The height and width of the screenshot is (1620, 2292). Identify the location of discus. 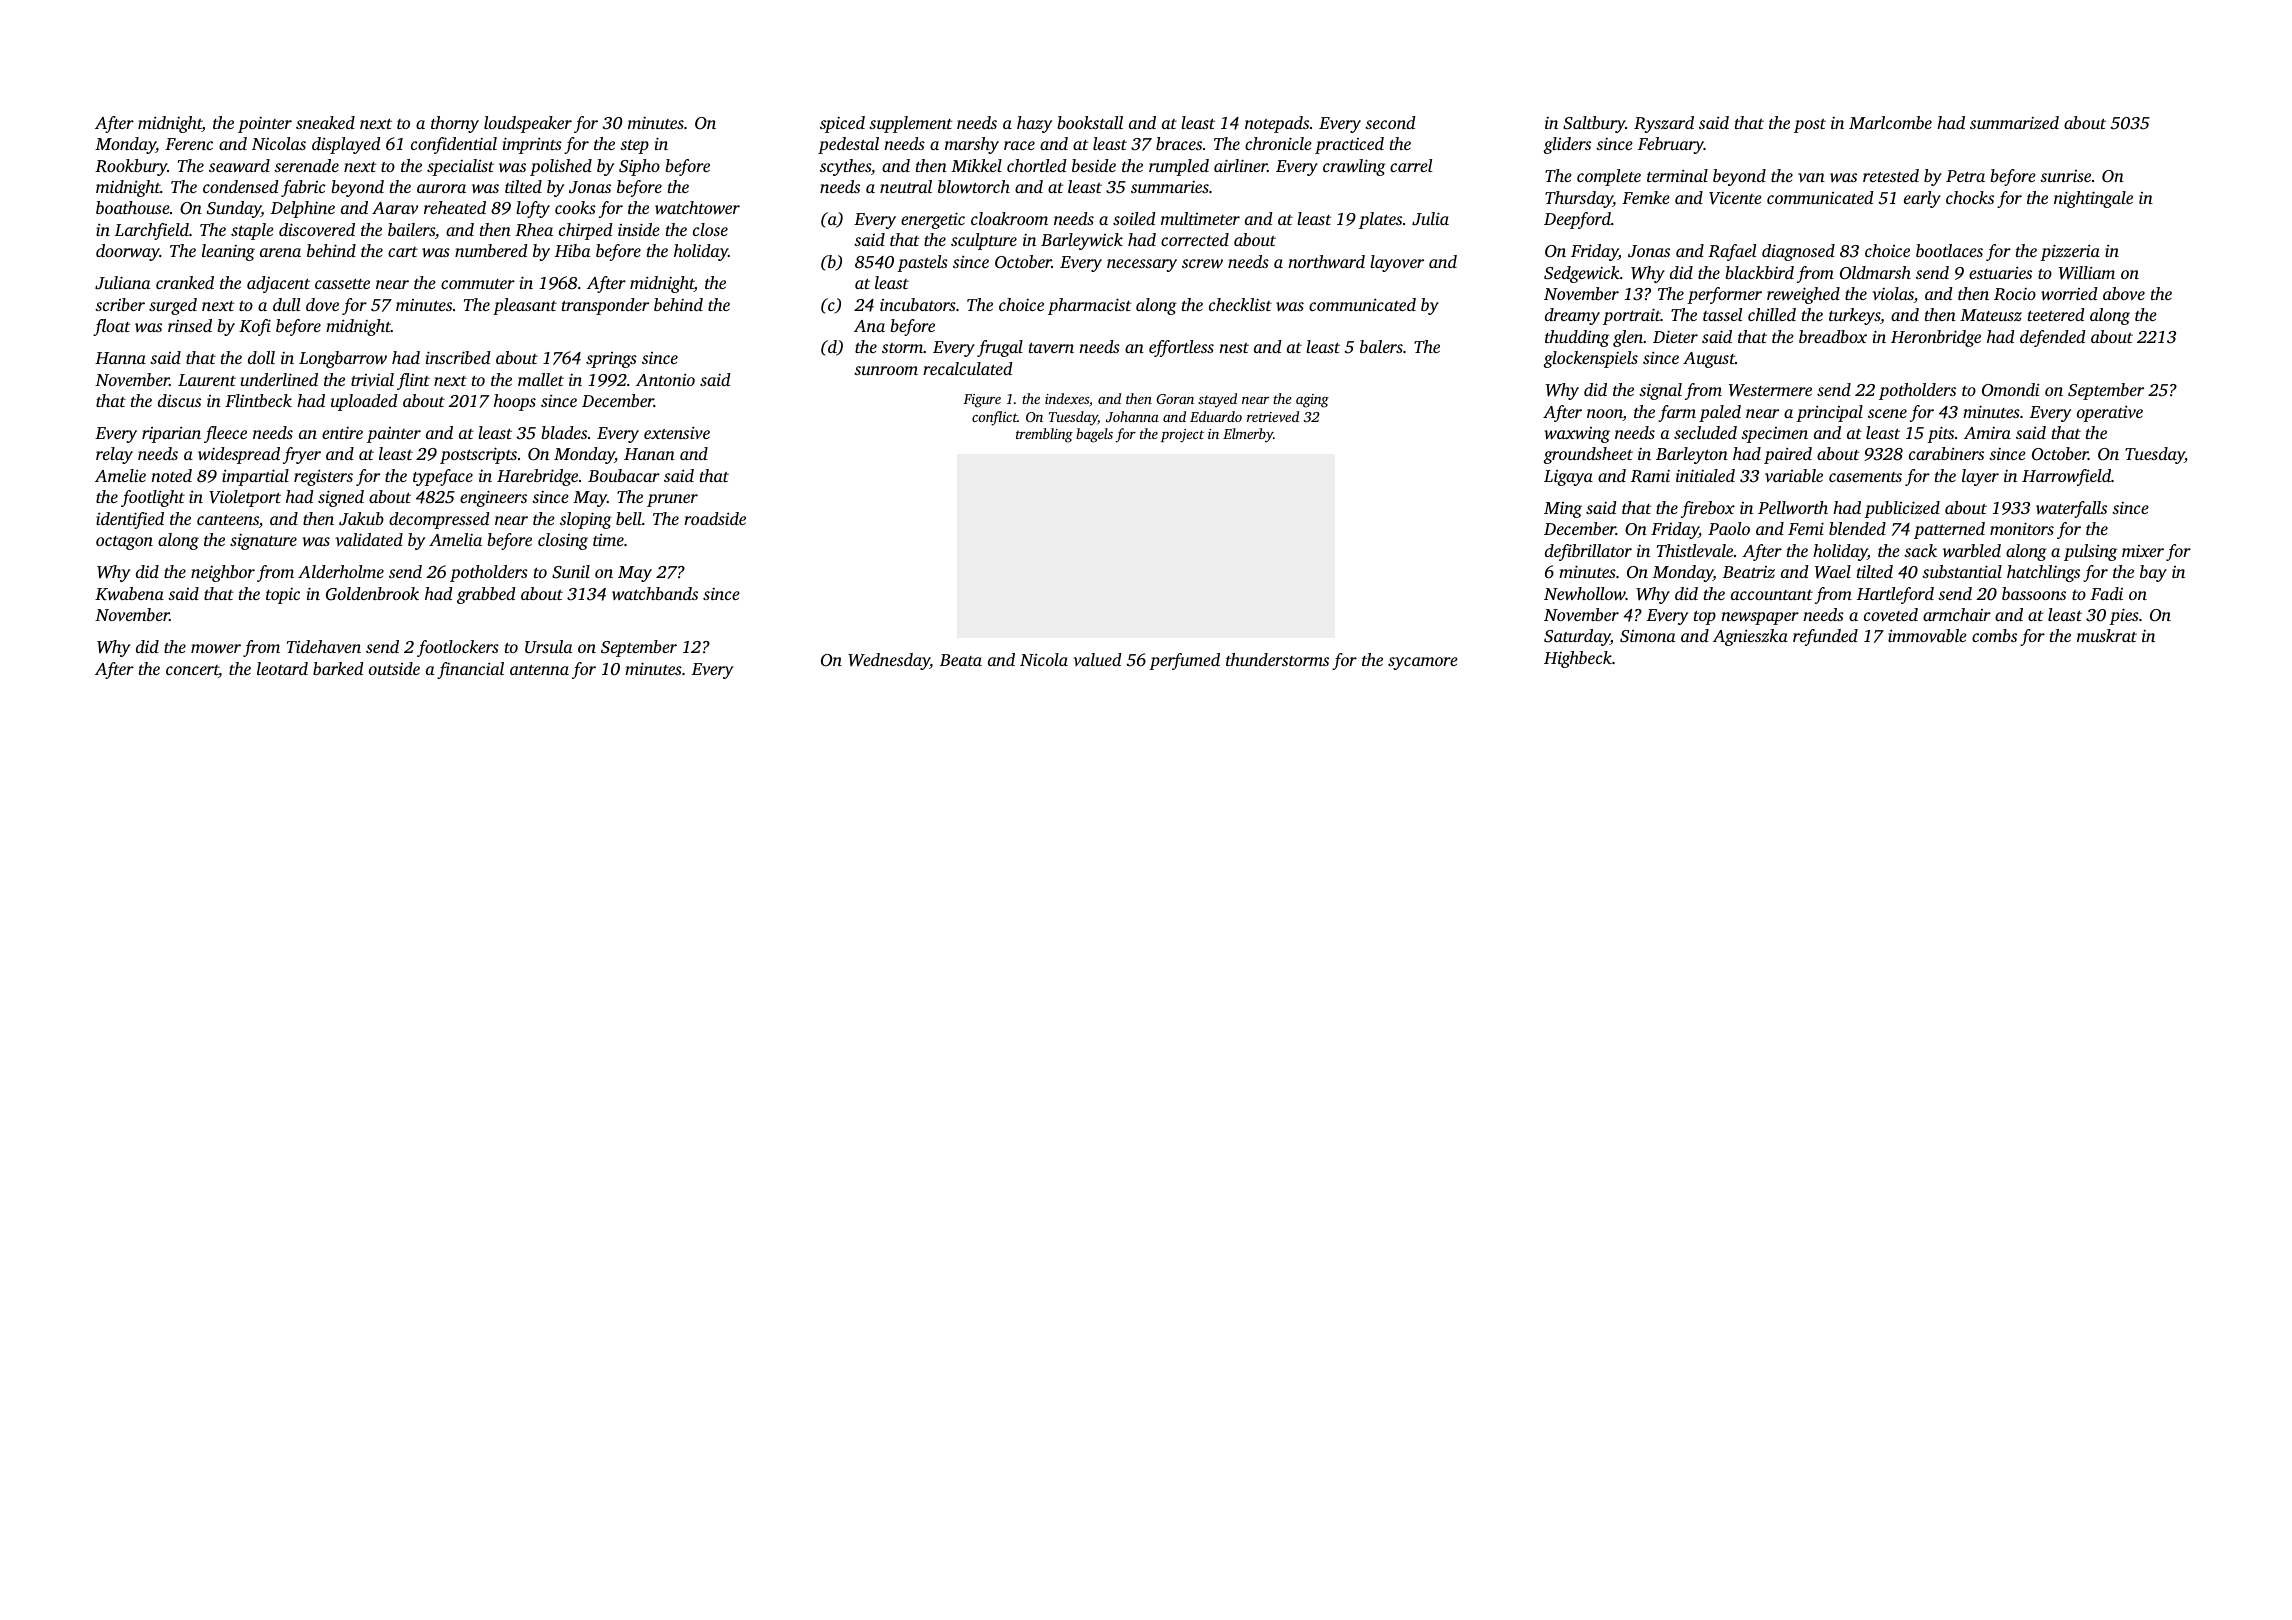
(179, 400).
